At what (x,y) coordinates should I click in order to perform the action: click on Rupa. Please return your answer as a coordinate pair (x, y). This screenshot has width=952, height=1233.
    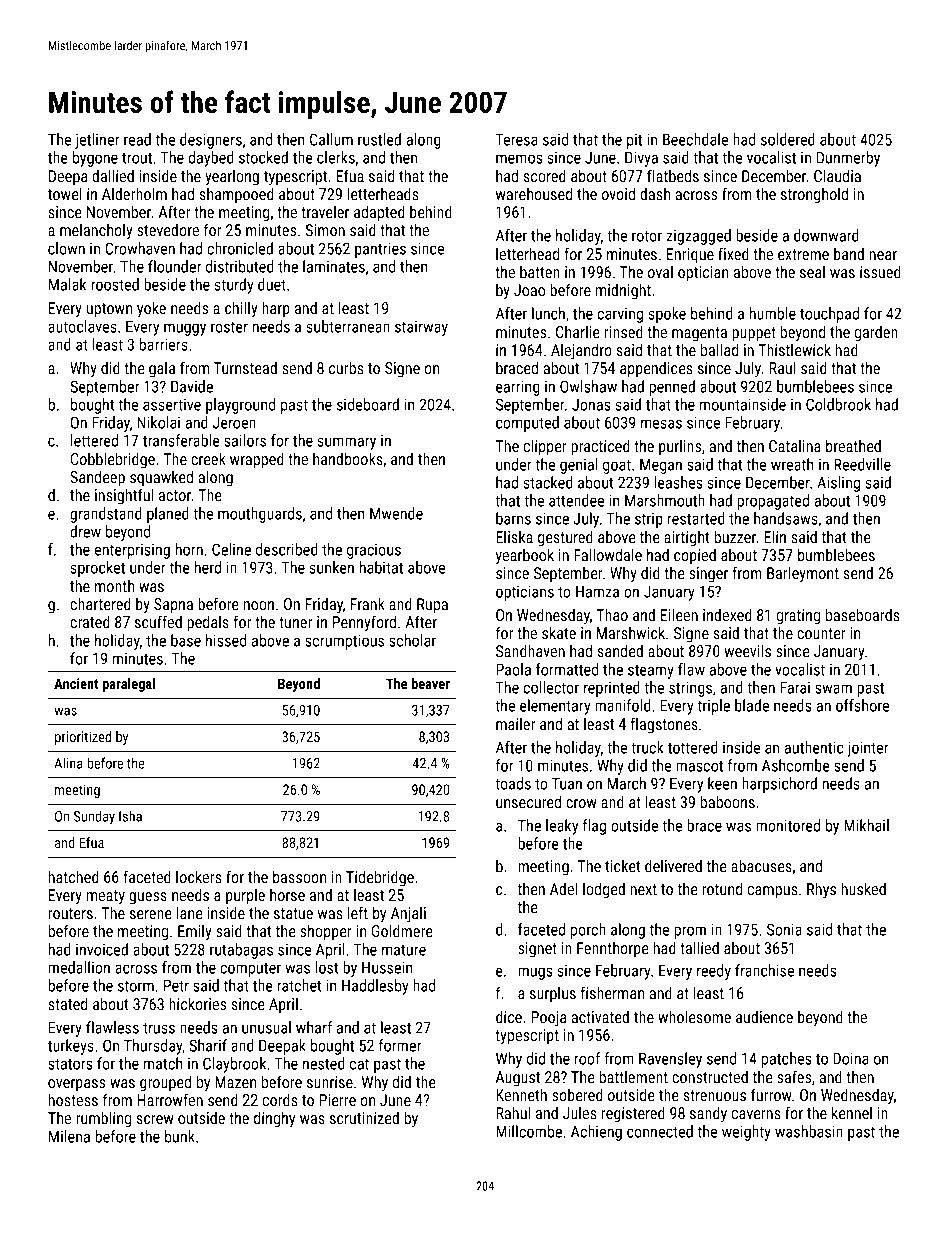
    Looking at the image, I should click on (432, 606).
